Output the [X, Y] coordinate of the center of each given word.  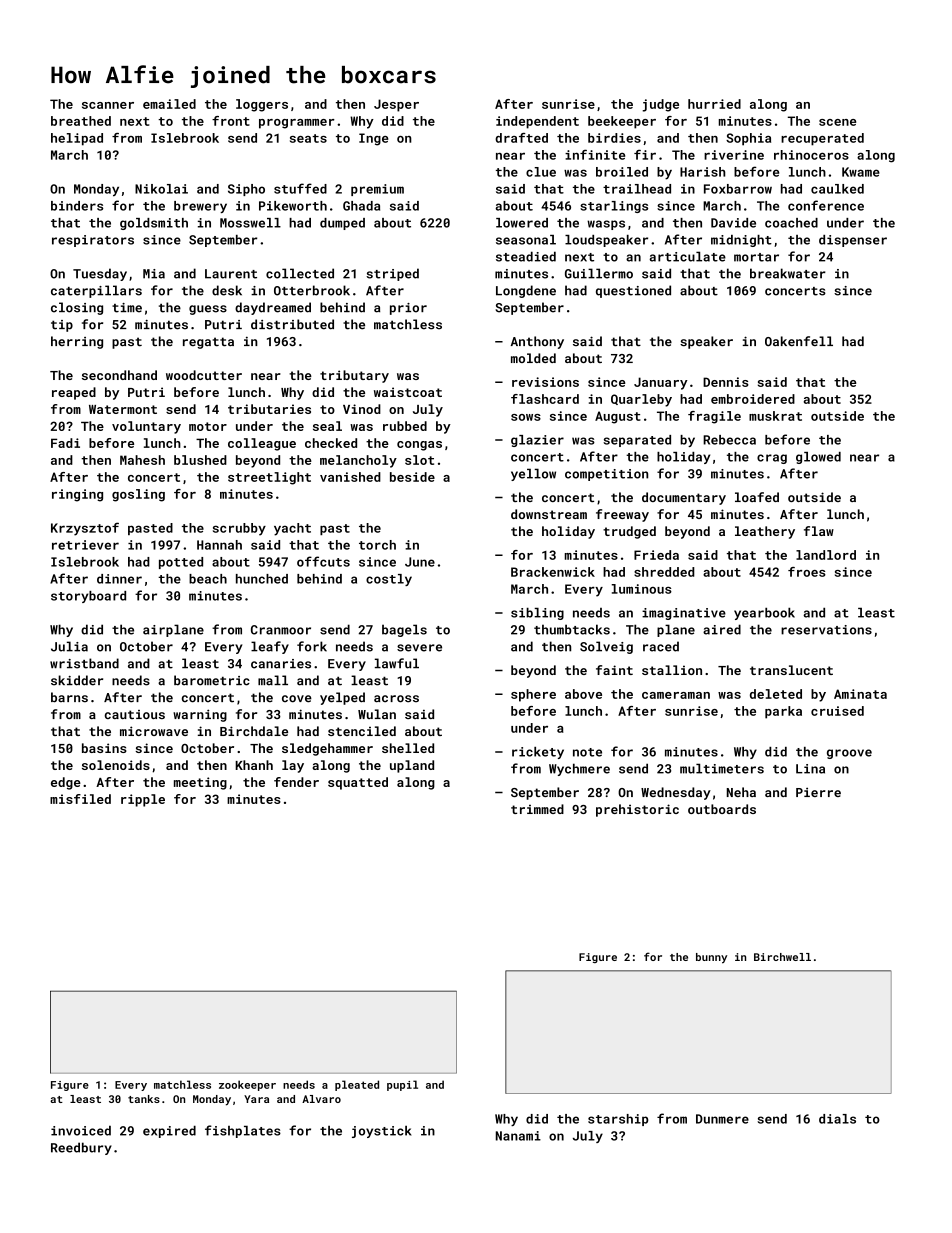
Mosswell [250, 223]
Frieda [656, 555]
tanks [144, 1099]
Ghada [361, 206]
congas [419, 446]
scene [837, 122]
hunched [262, 579]
